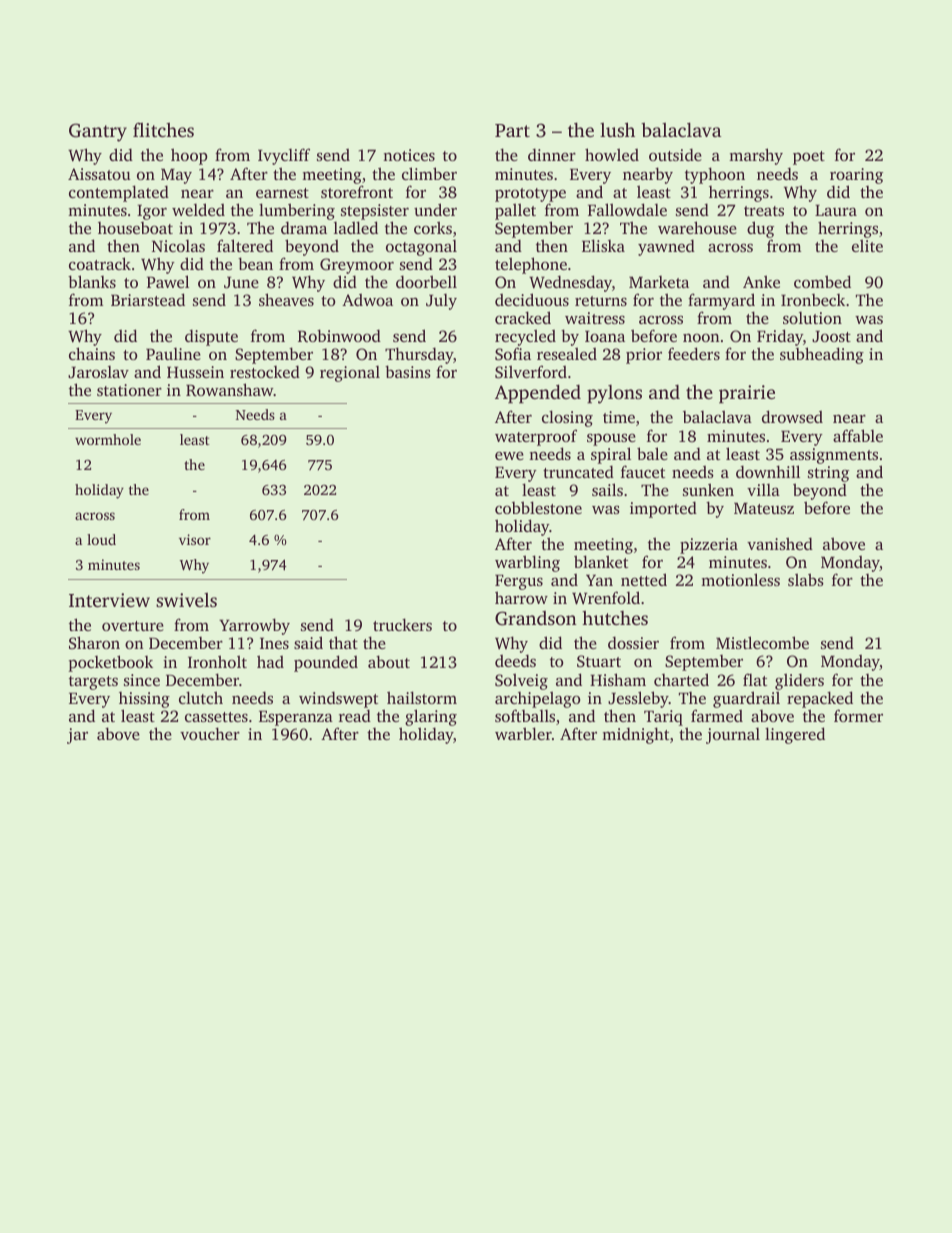 The image size is (952, 1233). Describe the element at coordinates (512, 130) in the screenshot. I see `Part` at that location.
